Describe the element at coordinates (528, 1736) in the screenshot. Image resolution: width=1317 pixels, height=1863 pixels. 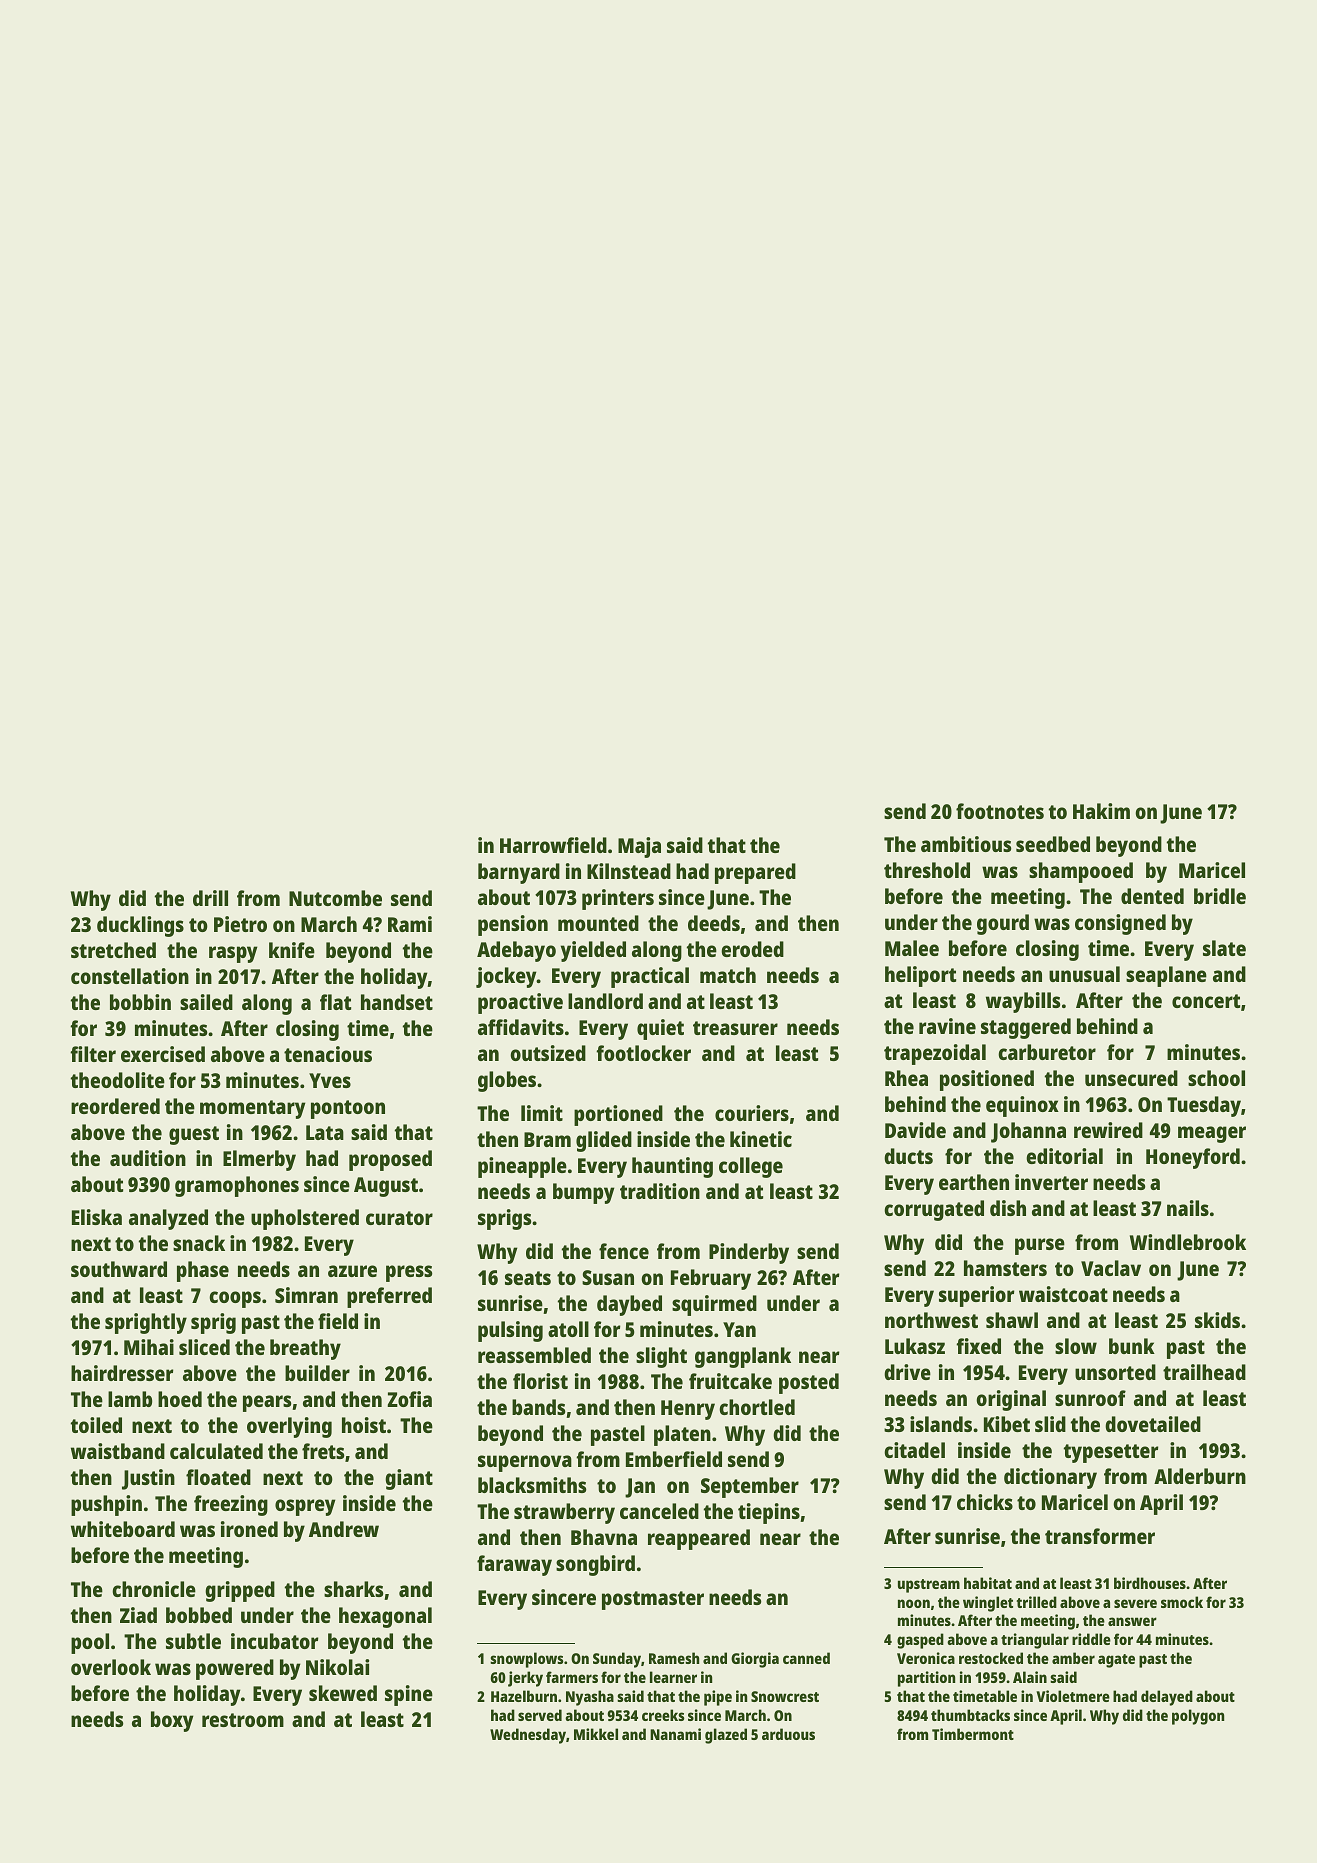
I see `Wednesday` at that location.
